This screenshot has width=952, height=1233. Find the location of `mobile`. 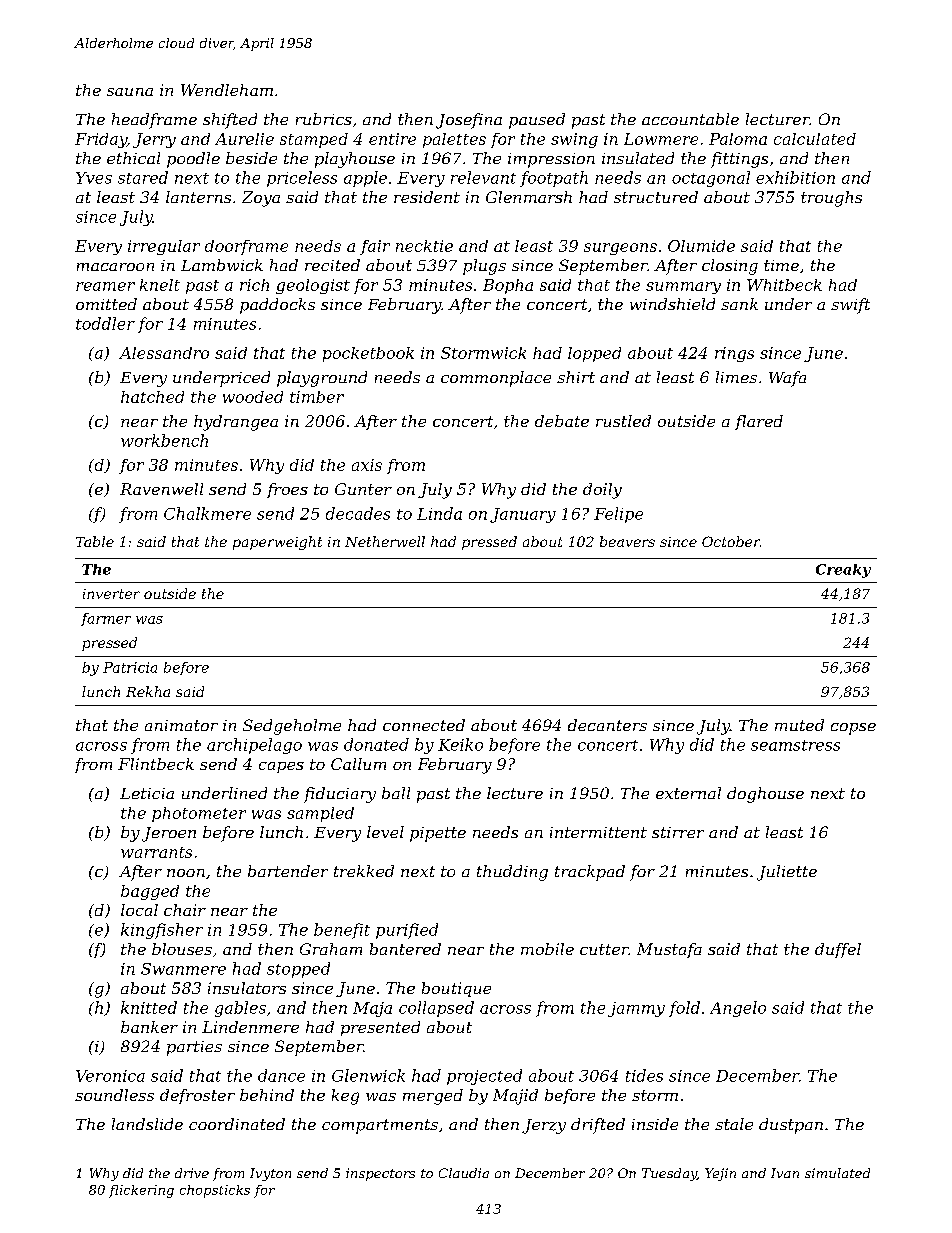

mobile is located at coordinates (547, 949).
